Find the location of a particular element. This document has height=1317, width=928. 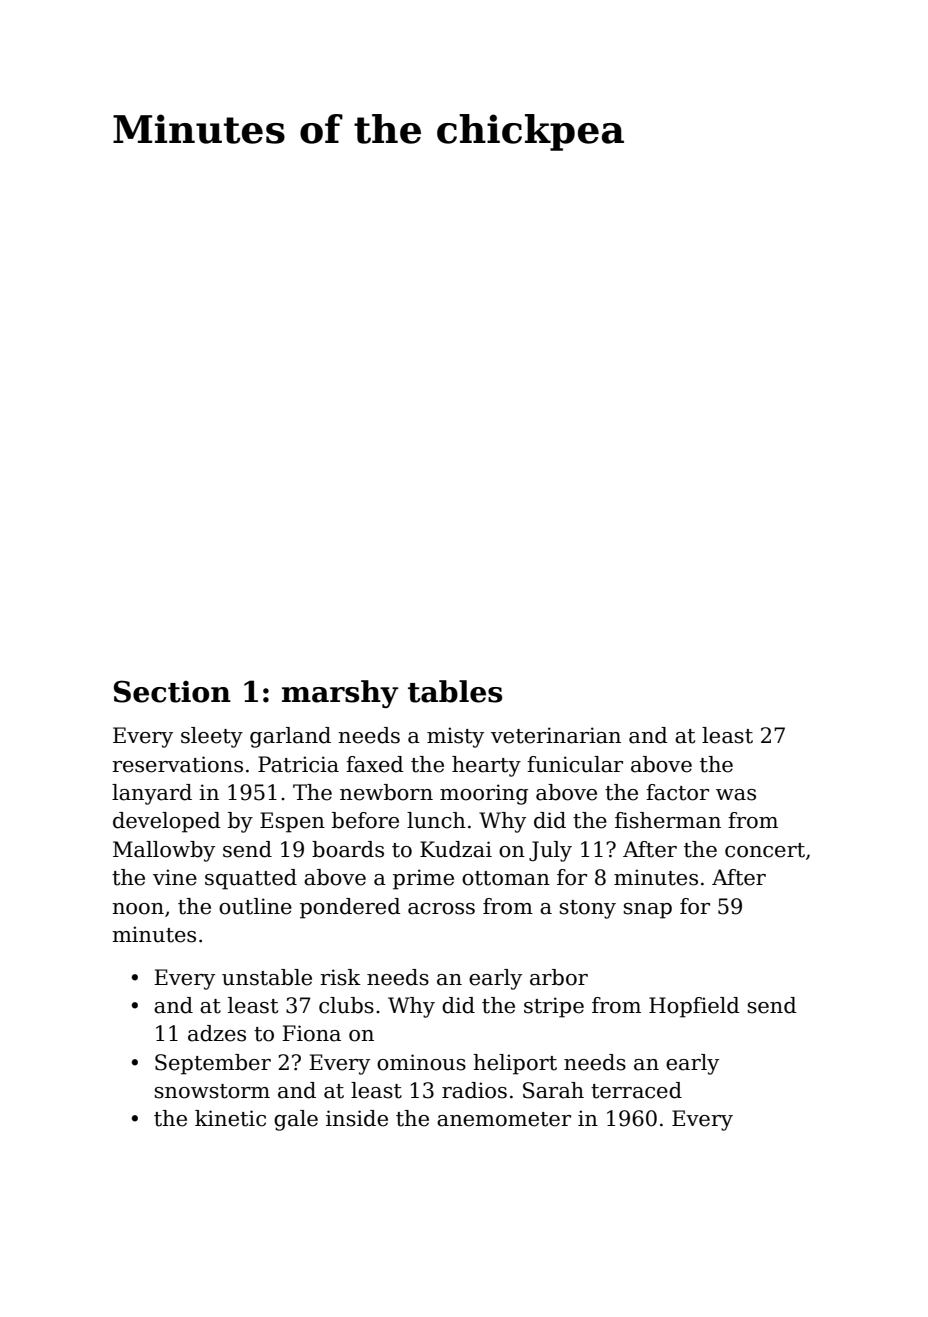

tables is located at coordinates (455, 691).
